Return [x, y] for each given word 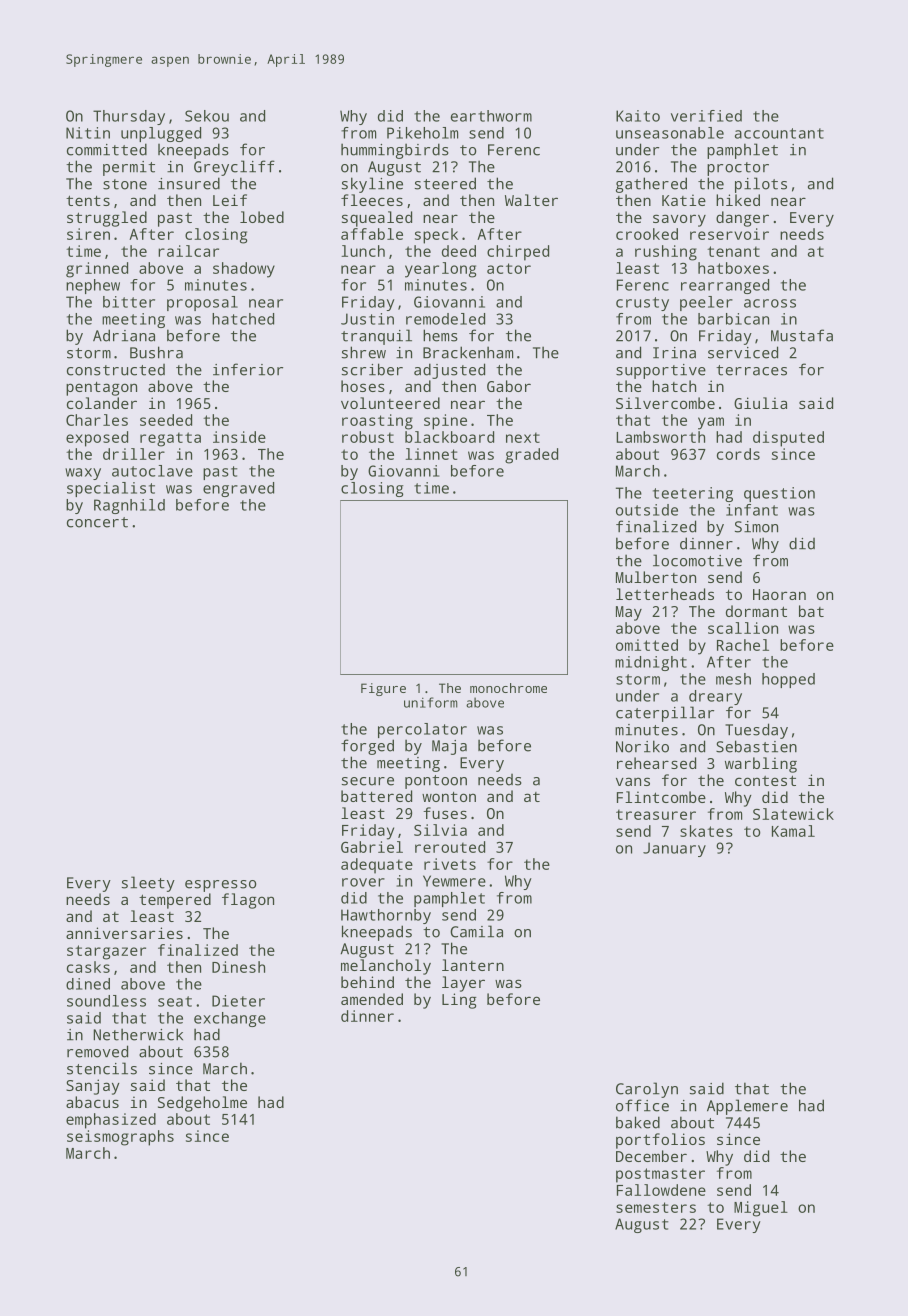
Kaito [638, 116]
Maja [449, 747]
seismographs [120, 1138]
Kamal [793, 831]
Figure [383, 689]
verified [706, 116]
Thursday [129, 117]
